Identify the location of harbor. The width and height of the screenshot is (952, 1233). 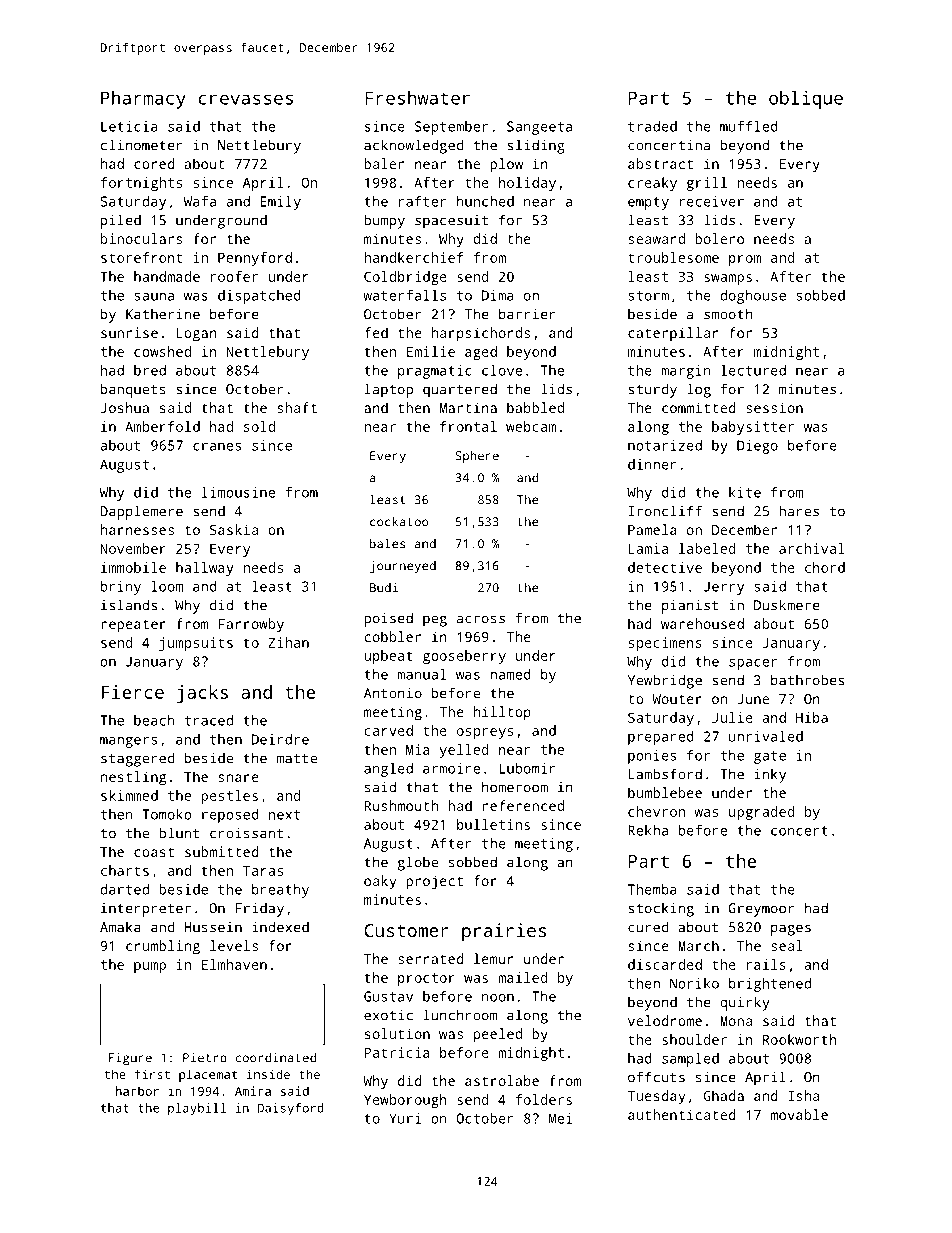
(137, 1091).
